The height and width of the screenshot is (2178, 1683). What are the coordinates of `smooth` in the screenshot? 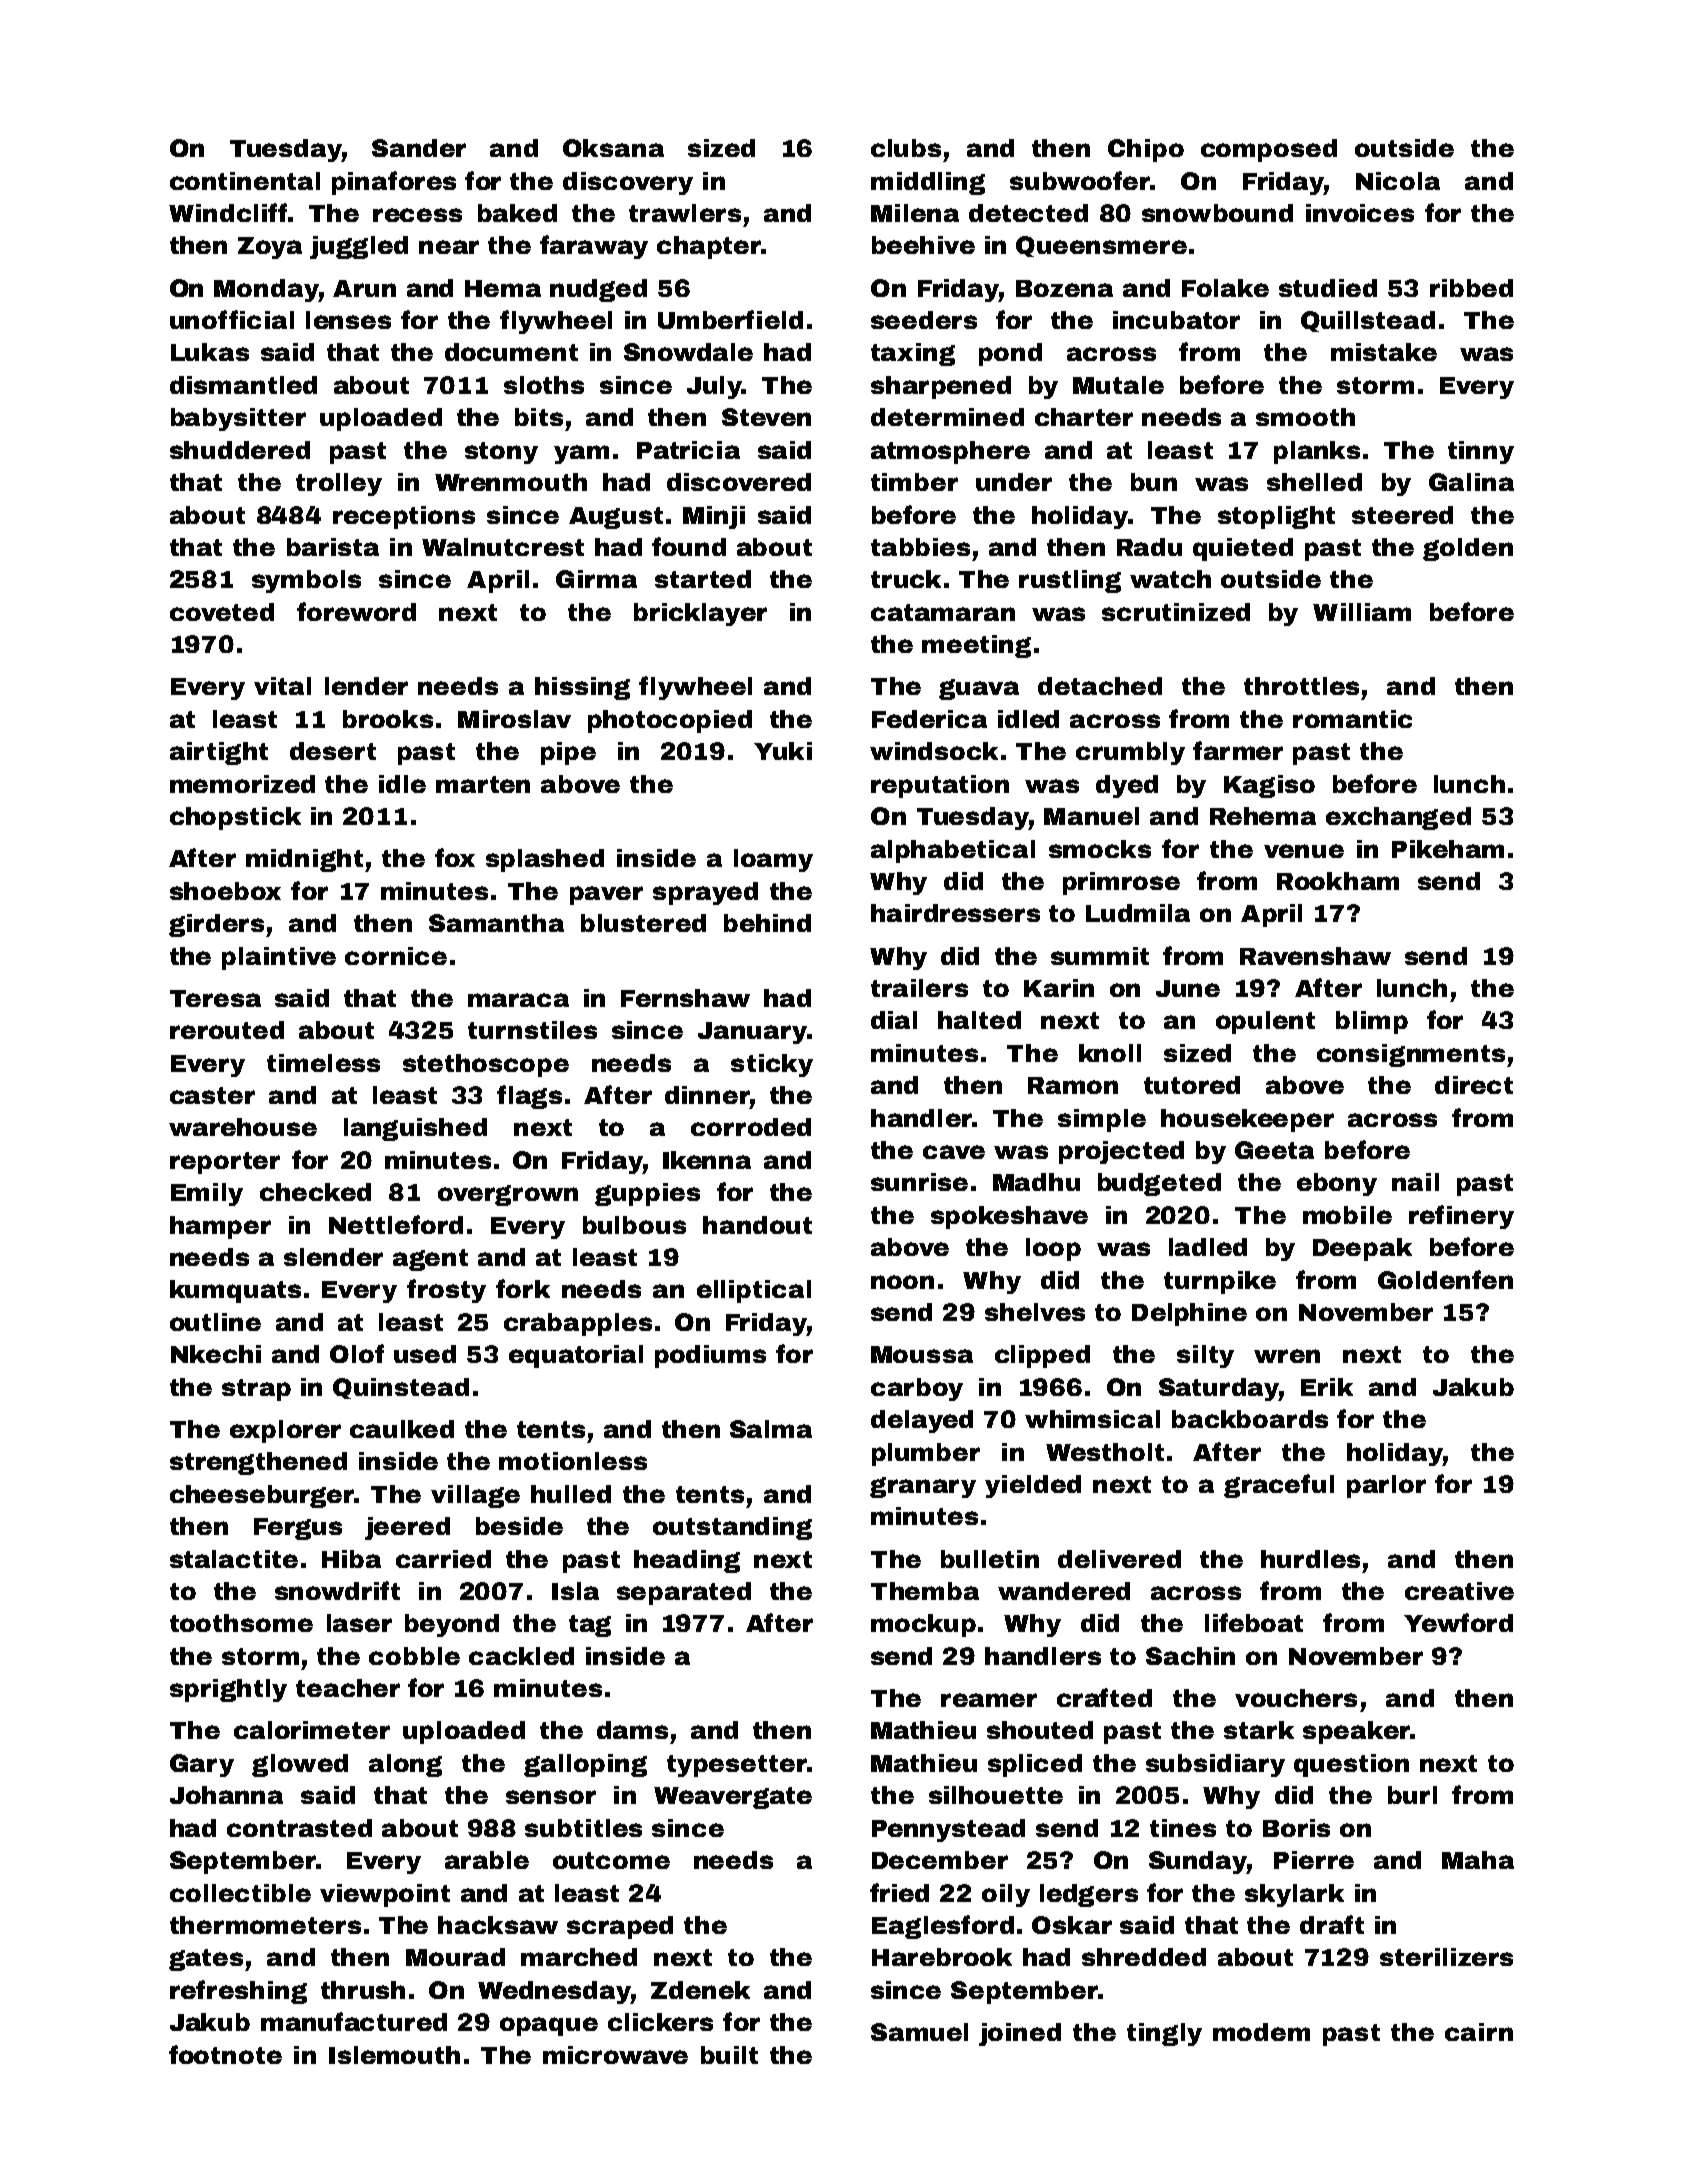 It's located at (1305, 417).
